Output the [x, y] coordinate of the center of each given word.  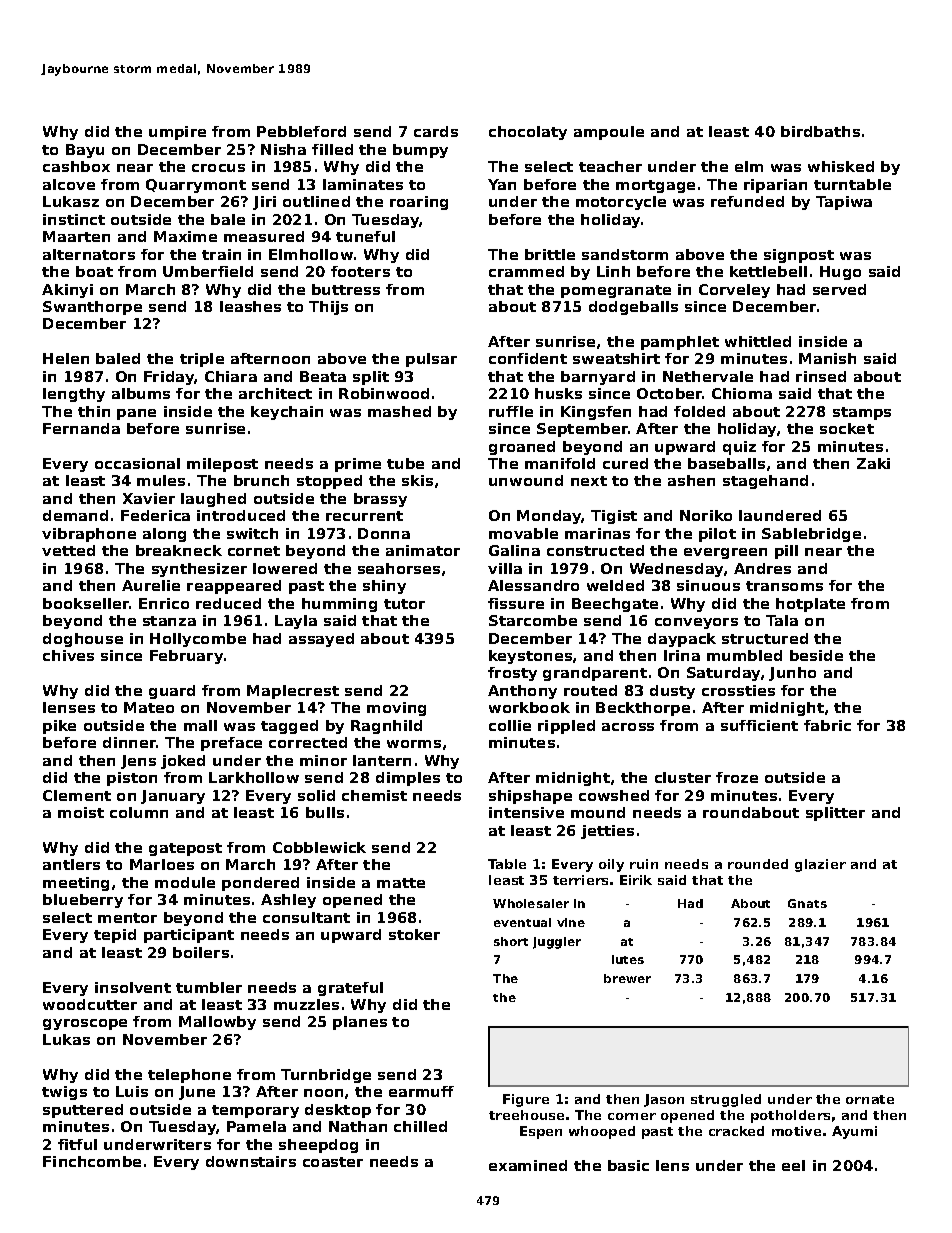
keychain [287, 413]
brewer [627, 978]
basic [628, 1165]
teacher [610, 166]
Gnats [807, 903]
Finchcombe [92, 1161]
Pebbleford [301, 131]
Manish [827, 358]
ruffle [511, 411]
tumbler [209, 987]
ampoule [609, 133]
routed [590, 690]
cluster [683, 777]
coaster [333, 1162]
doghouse [83, 640]
